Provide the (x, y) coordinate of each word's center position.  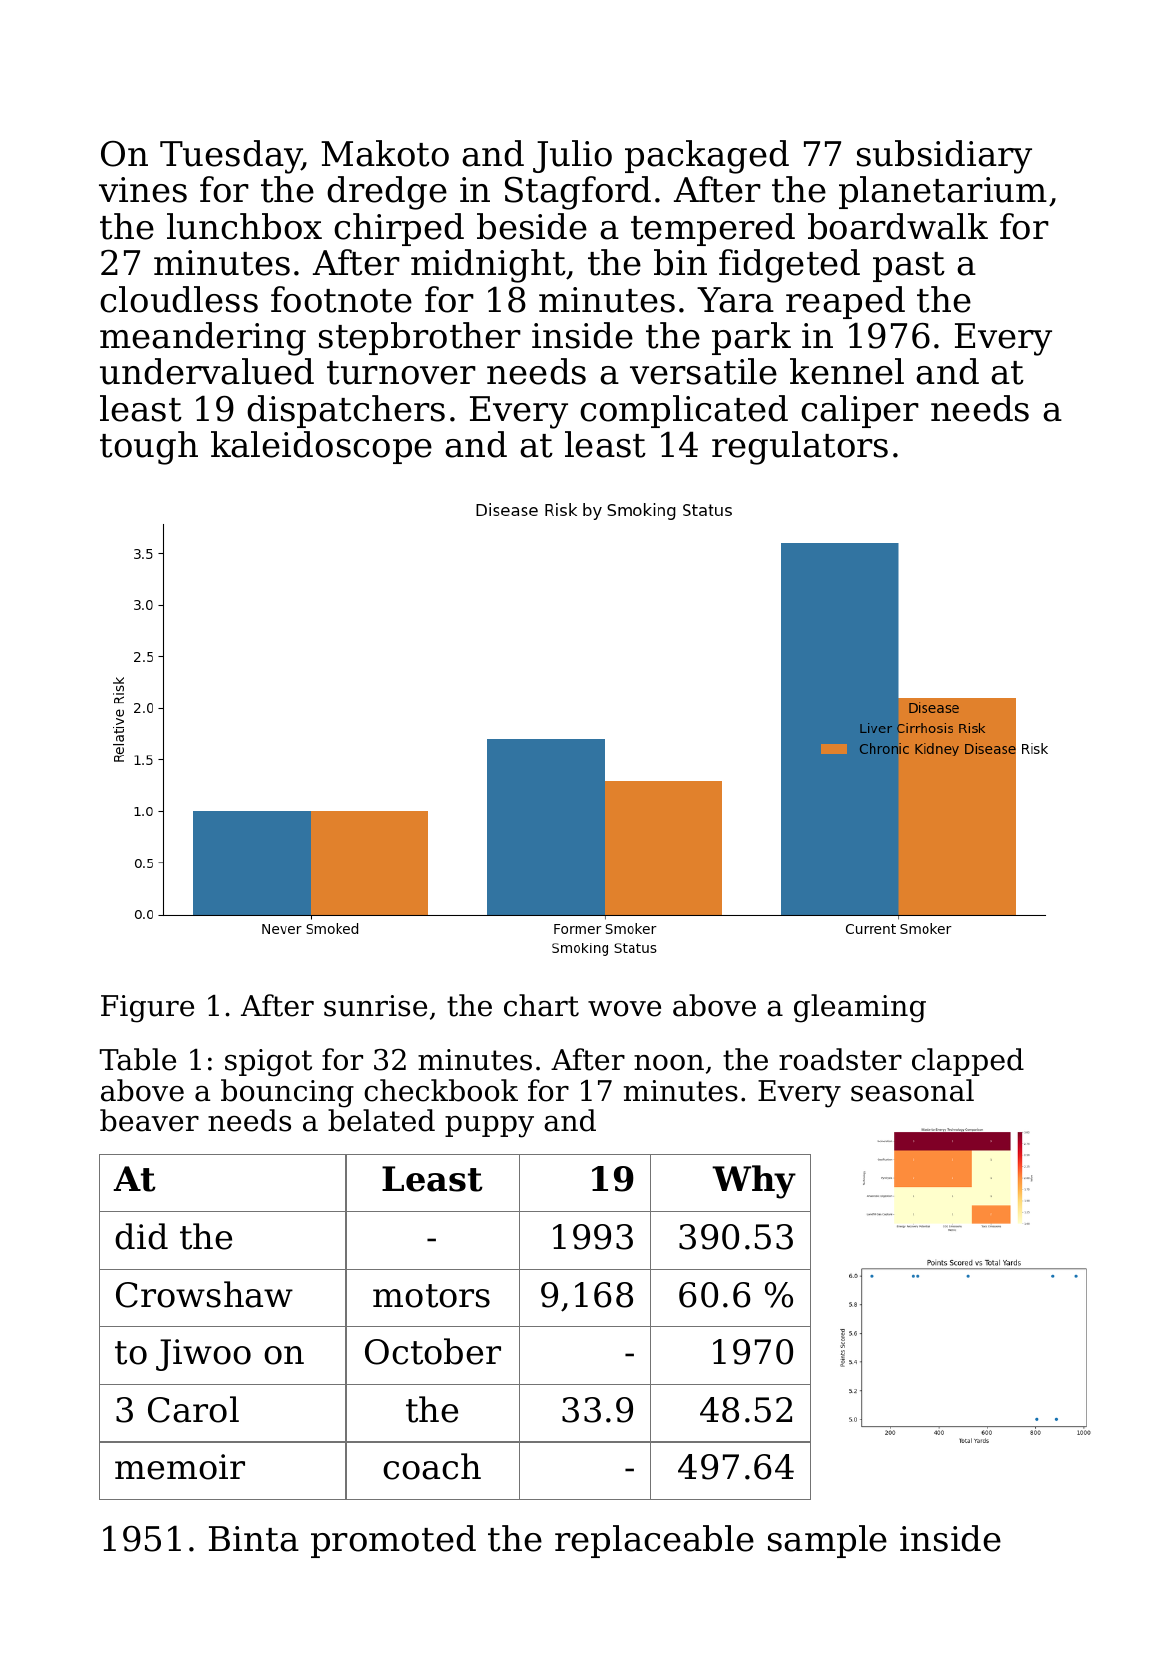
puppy (489, 1127)
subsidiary (944, 157)
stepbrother (420, 338)
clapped (968, 1062)
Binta (254, 1539)
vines (143, 190)
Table (138, 1059)
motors (431, 1296)
